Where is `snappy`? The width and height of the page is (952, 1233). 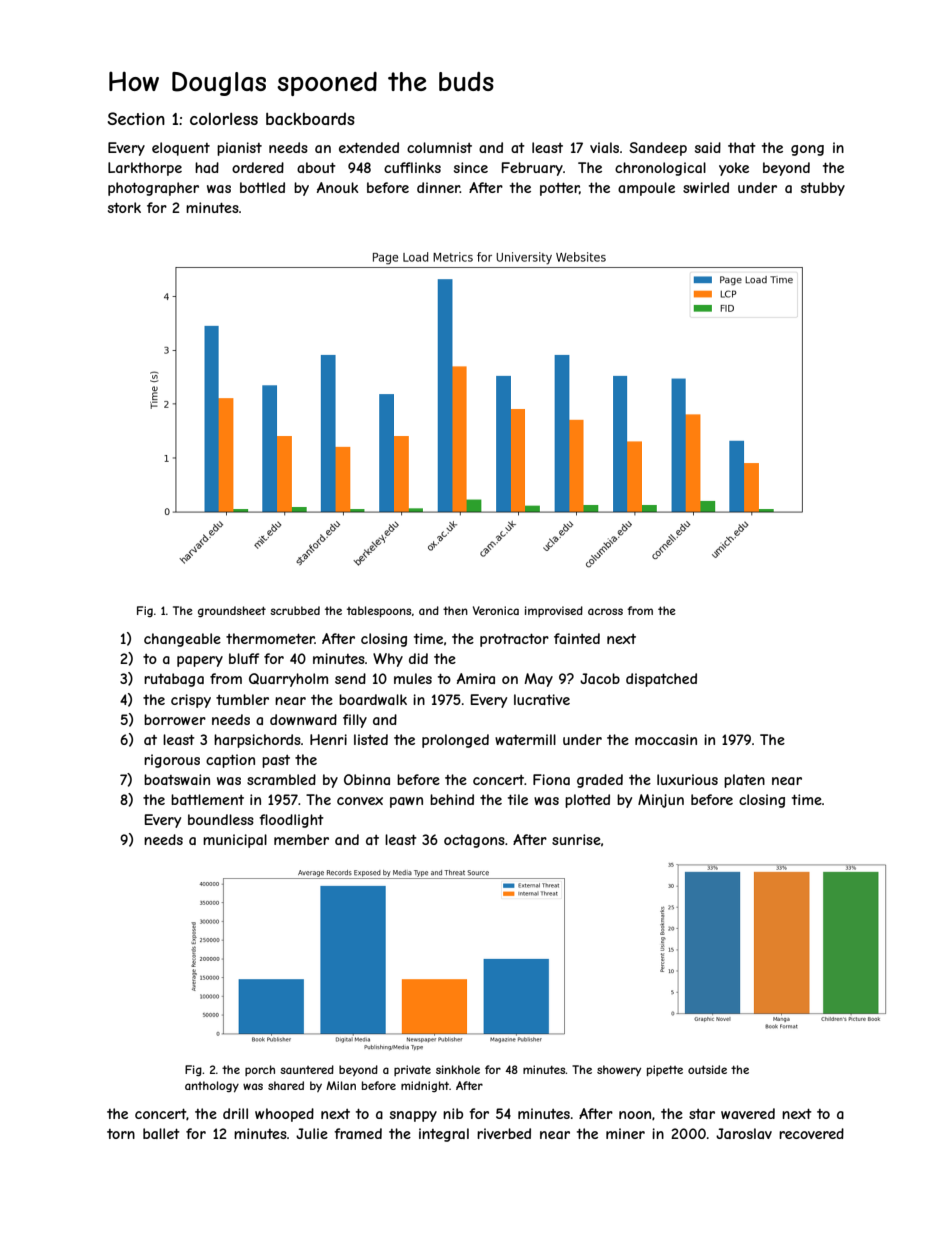
snappy is located at coordinates (413, 1116).
